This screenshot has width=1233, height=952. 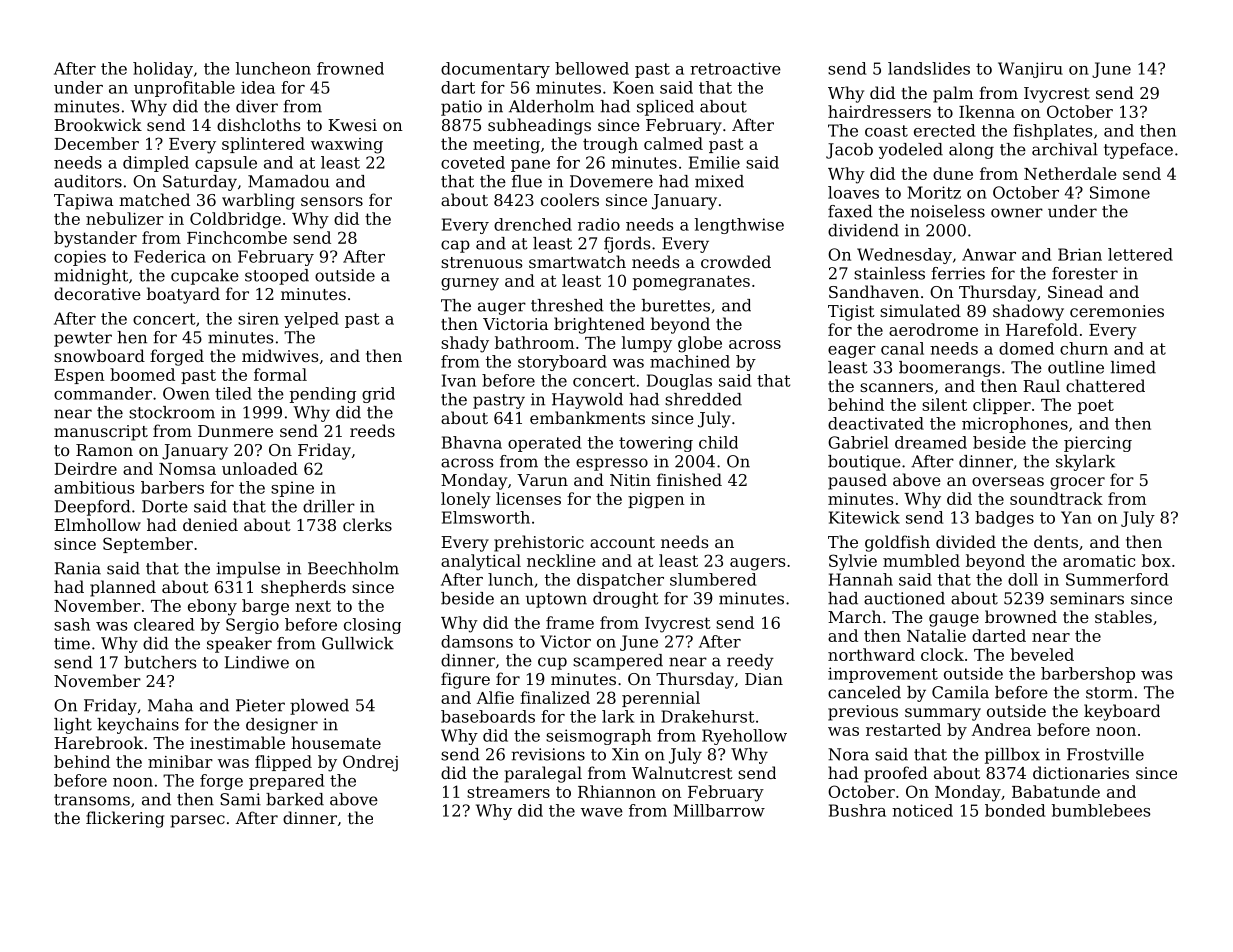 What do you see at coordinates (260, 468) in the screenshot?
I see `unloaded` at bounding box center [260, 468].
